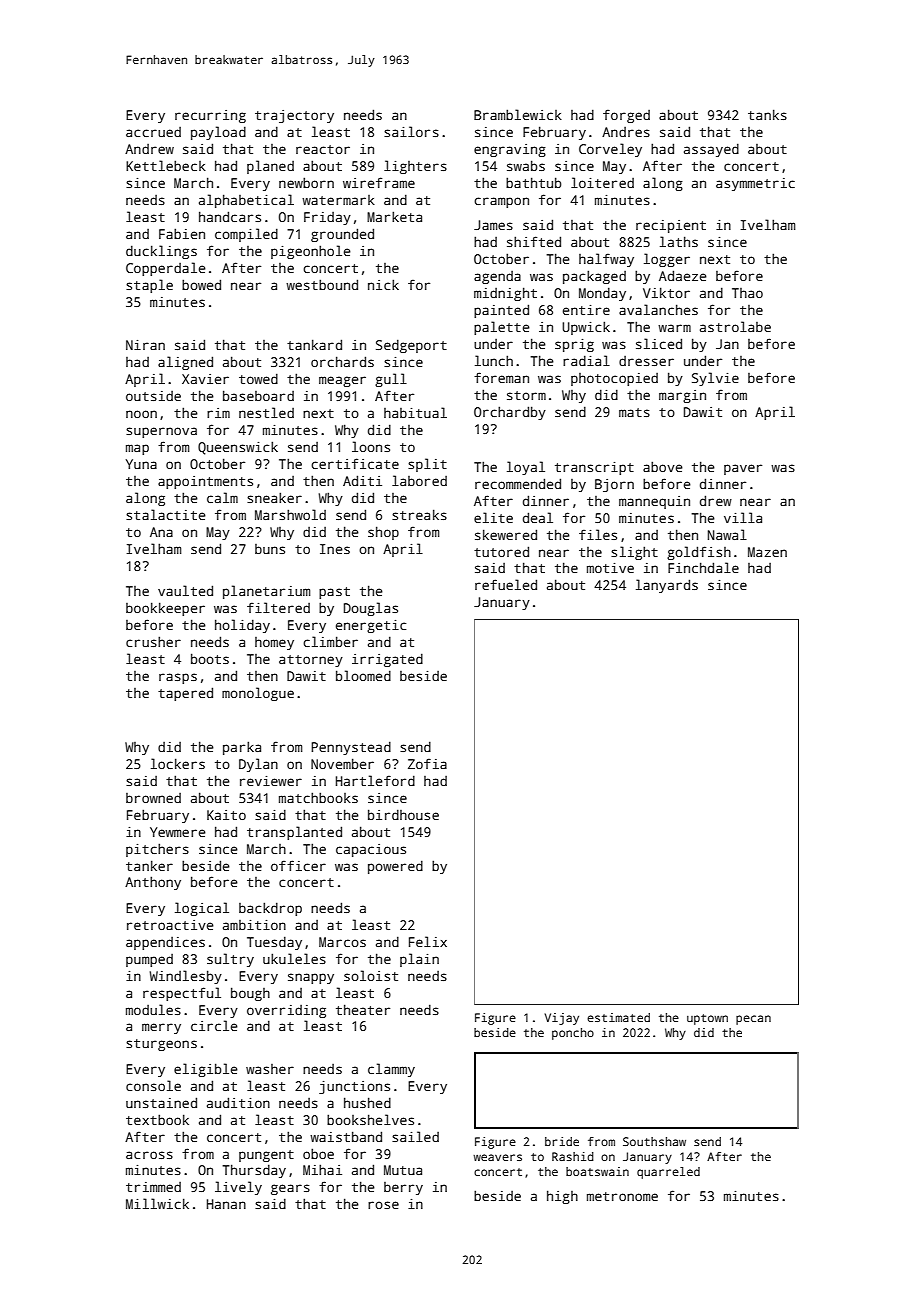 The image size is (924, 1314). Describe the element at coordinates (149, 286) in the document. I see `staple` at that location.
